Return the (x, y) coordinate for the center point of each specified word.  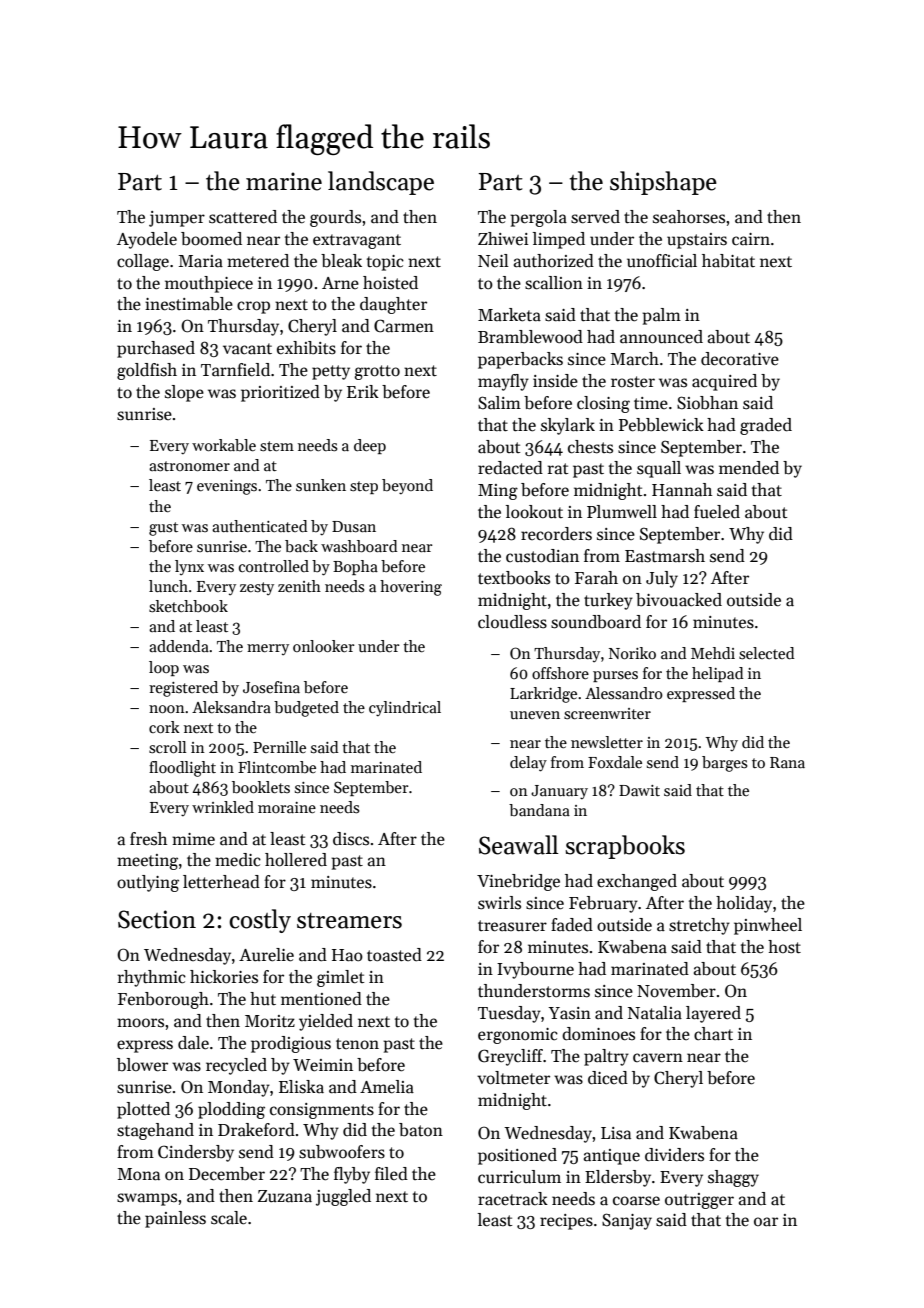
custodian (542, 556)
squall (659, 469)
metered (258, 261)
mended (749, 468)
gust (163, 529)
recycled (236, 1066)
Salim (499, 403)
